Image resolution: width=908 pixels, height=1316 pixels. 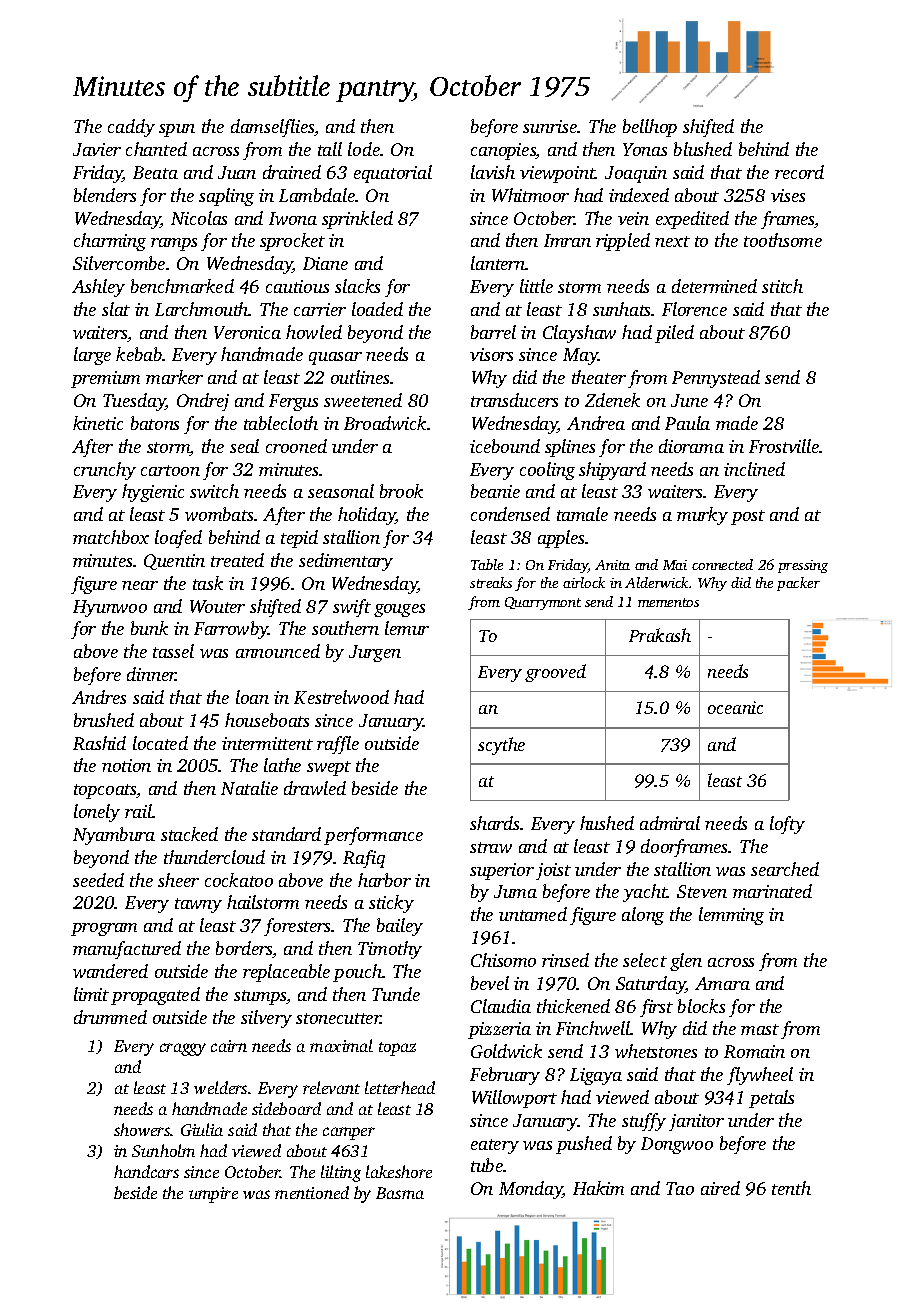 I want to click on cooling, so click(x=547, y=471).
